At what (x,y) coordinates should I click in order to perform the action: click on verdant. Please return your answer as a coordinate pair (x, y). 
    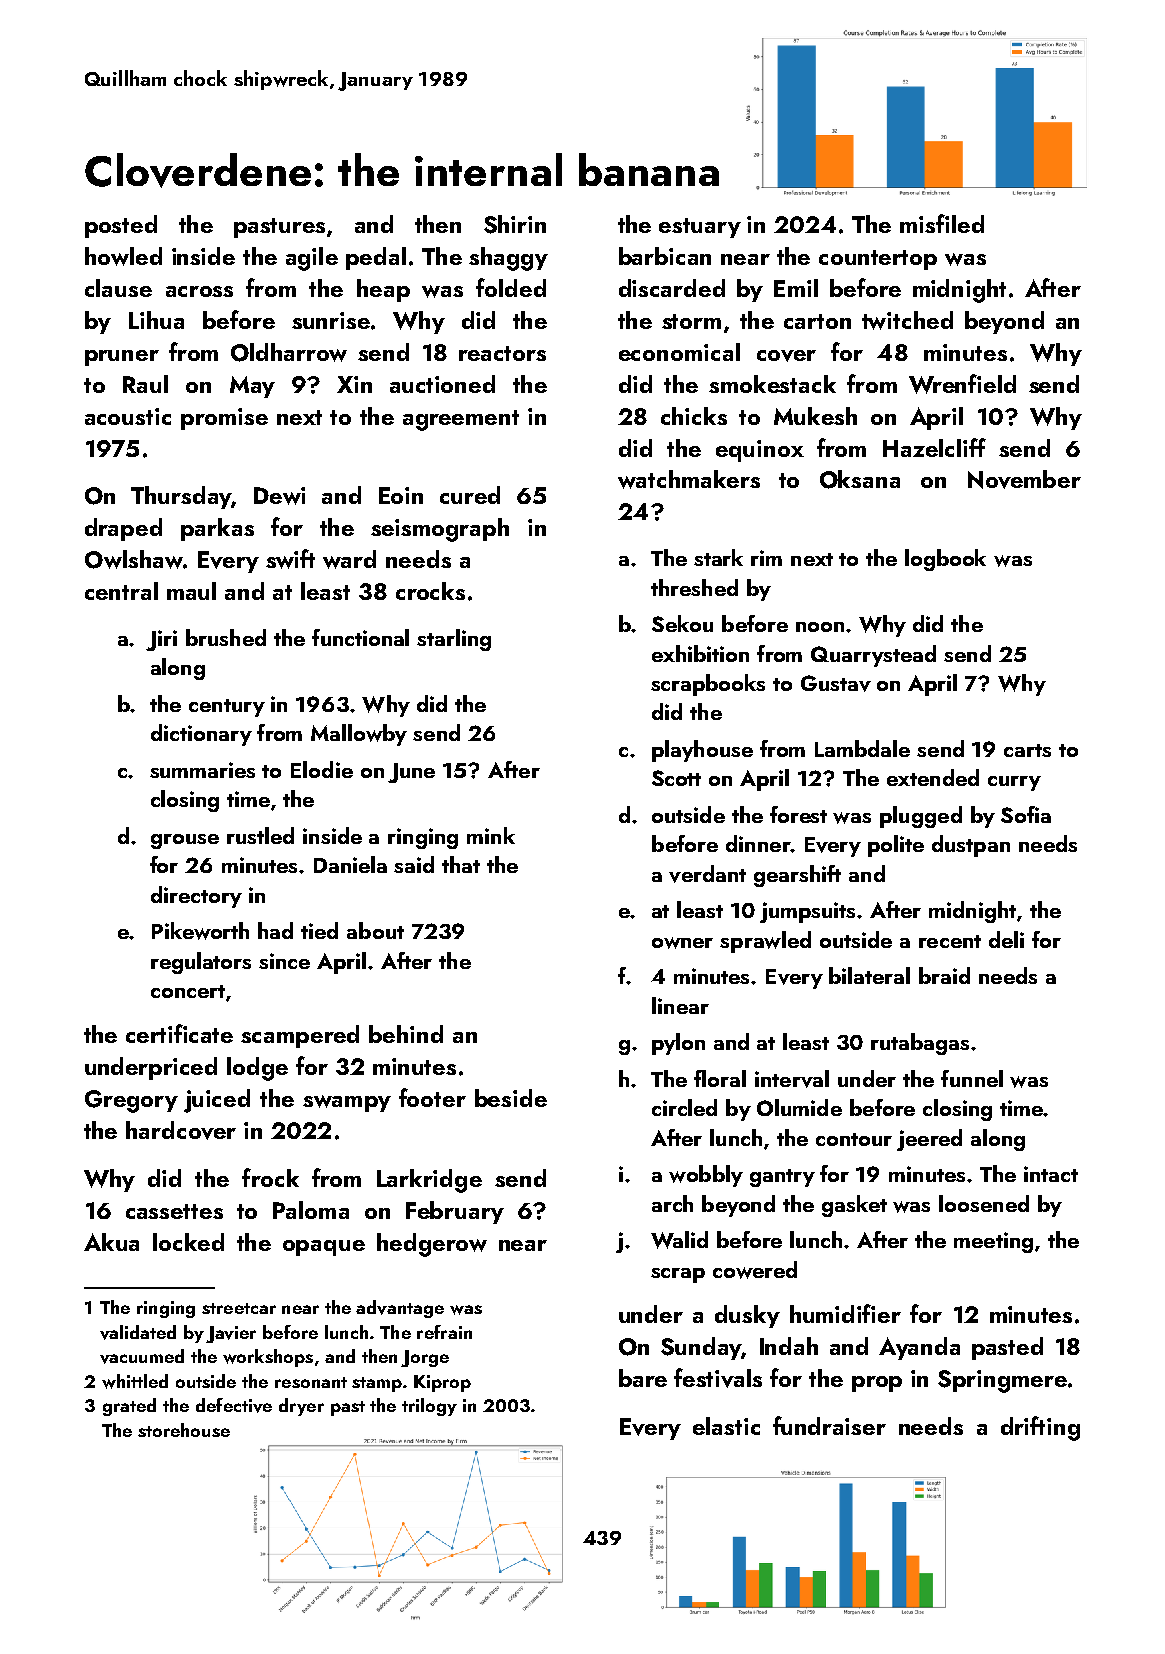
    Looking at the image, I should click on (707, 874).
